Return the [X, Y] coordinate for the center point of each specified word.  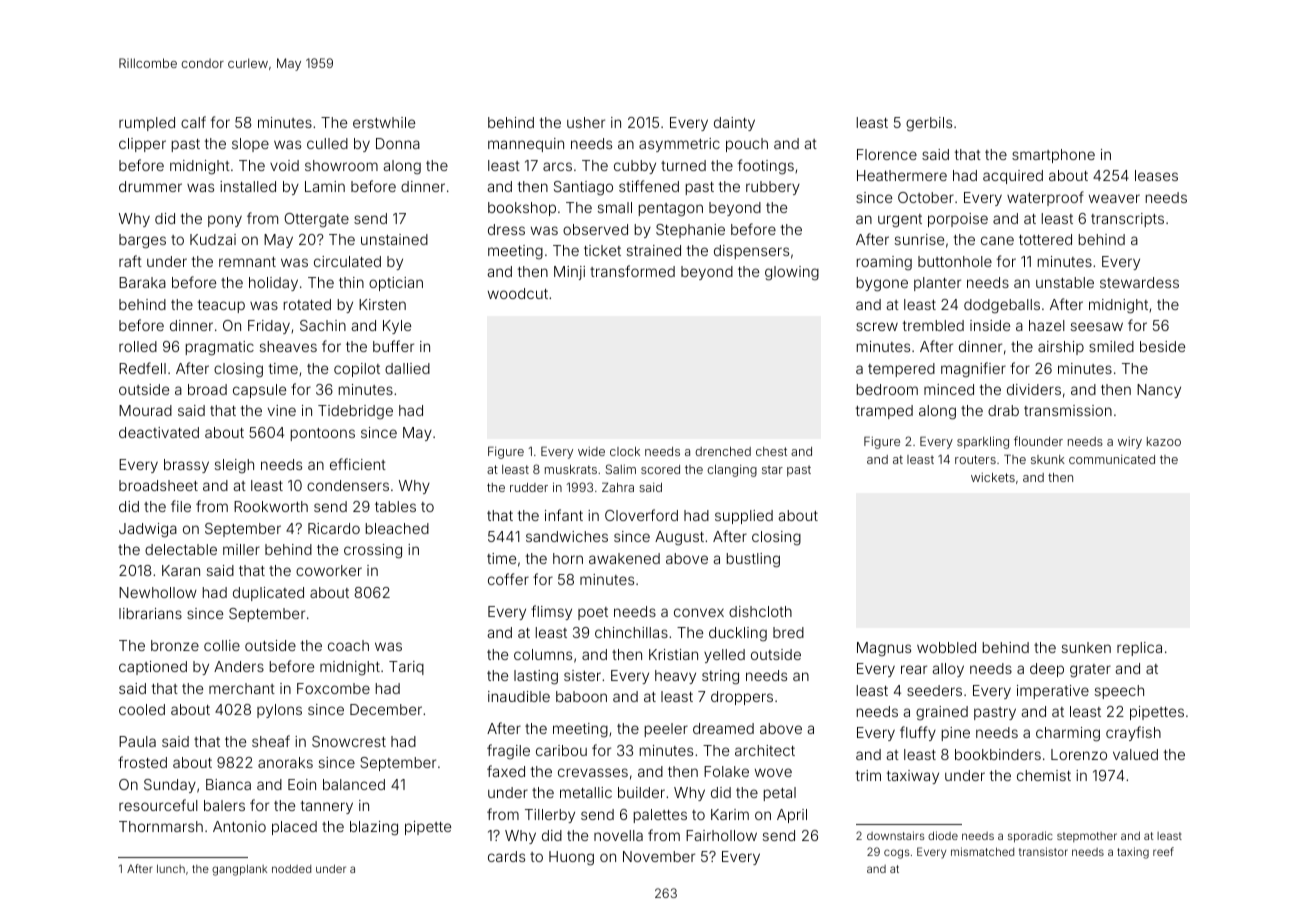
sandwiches [567, 536]
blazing [374, 828]
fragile [508, 752]
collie [222, 645]
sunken [1086, 647]
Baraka [142, 282]
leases [1156, 175]
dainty [734, 124]
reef [1163, 851]
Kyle [397, 327]
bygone [882, 284]
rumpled [147, 124]
